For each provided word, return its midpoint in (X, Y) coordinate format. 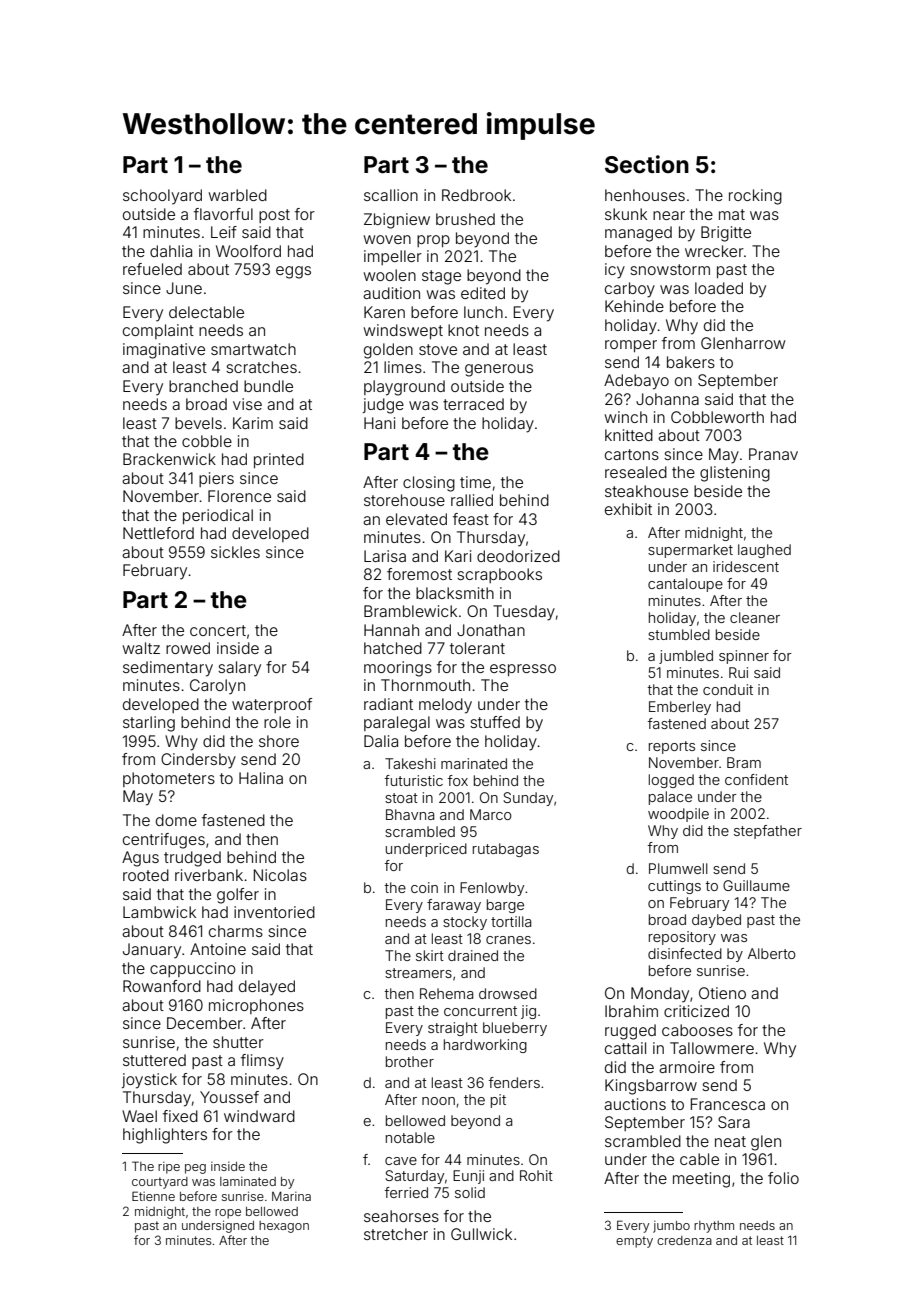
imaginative (164, 351)
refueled (152, 269)
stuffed (495, 722)
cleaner (755, 617)
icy (615, 271)
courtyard (160, 1183)
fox (457, 780)
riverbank (209, 875)
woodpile (678, 815)
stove (438, 349)
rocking (755, 197)
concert (218, 630)
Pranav (773, 454)
